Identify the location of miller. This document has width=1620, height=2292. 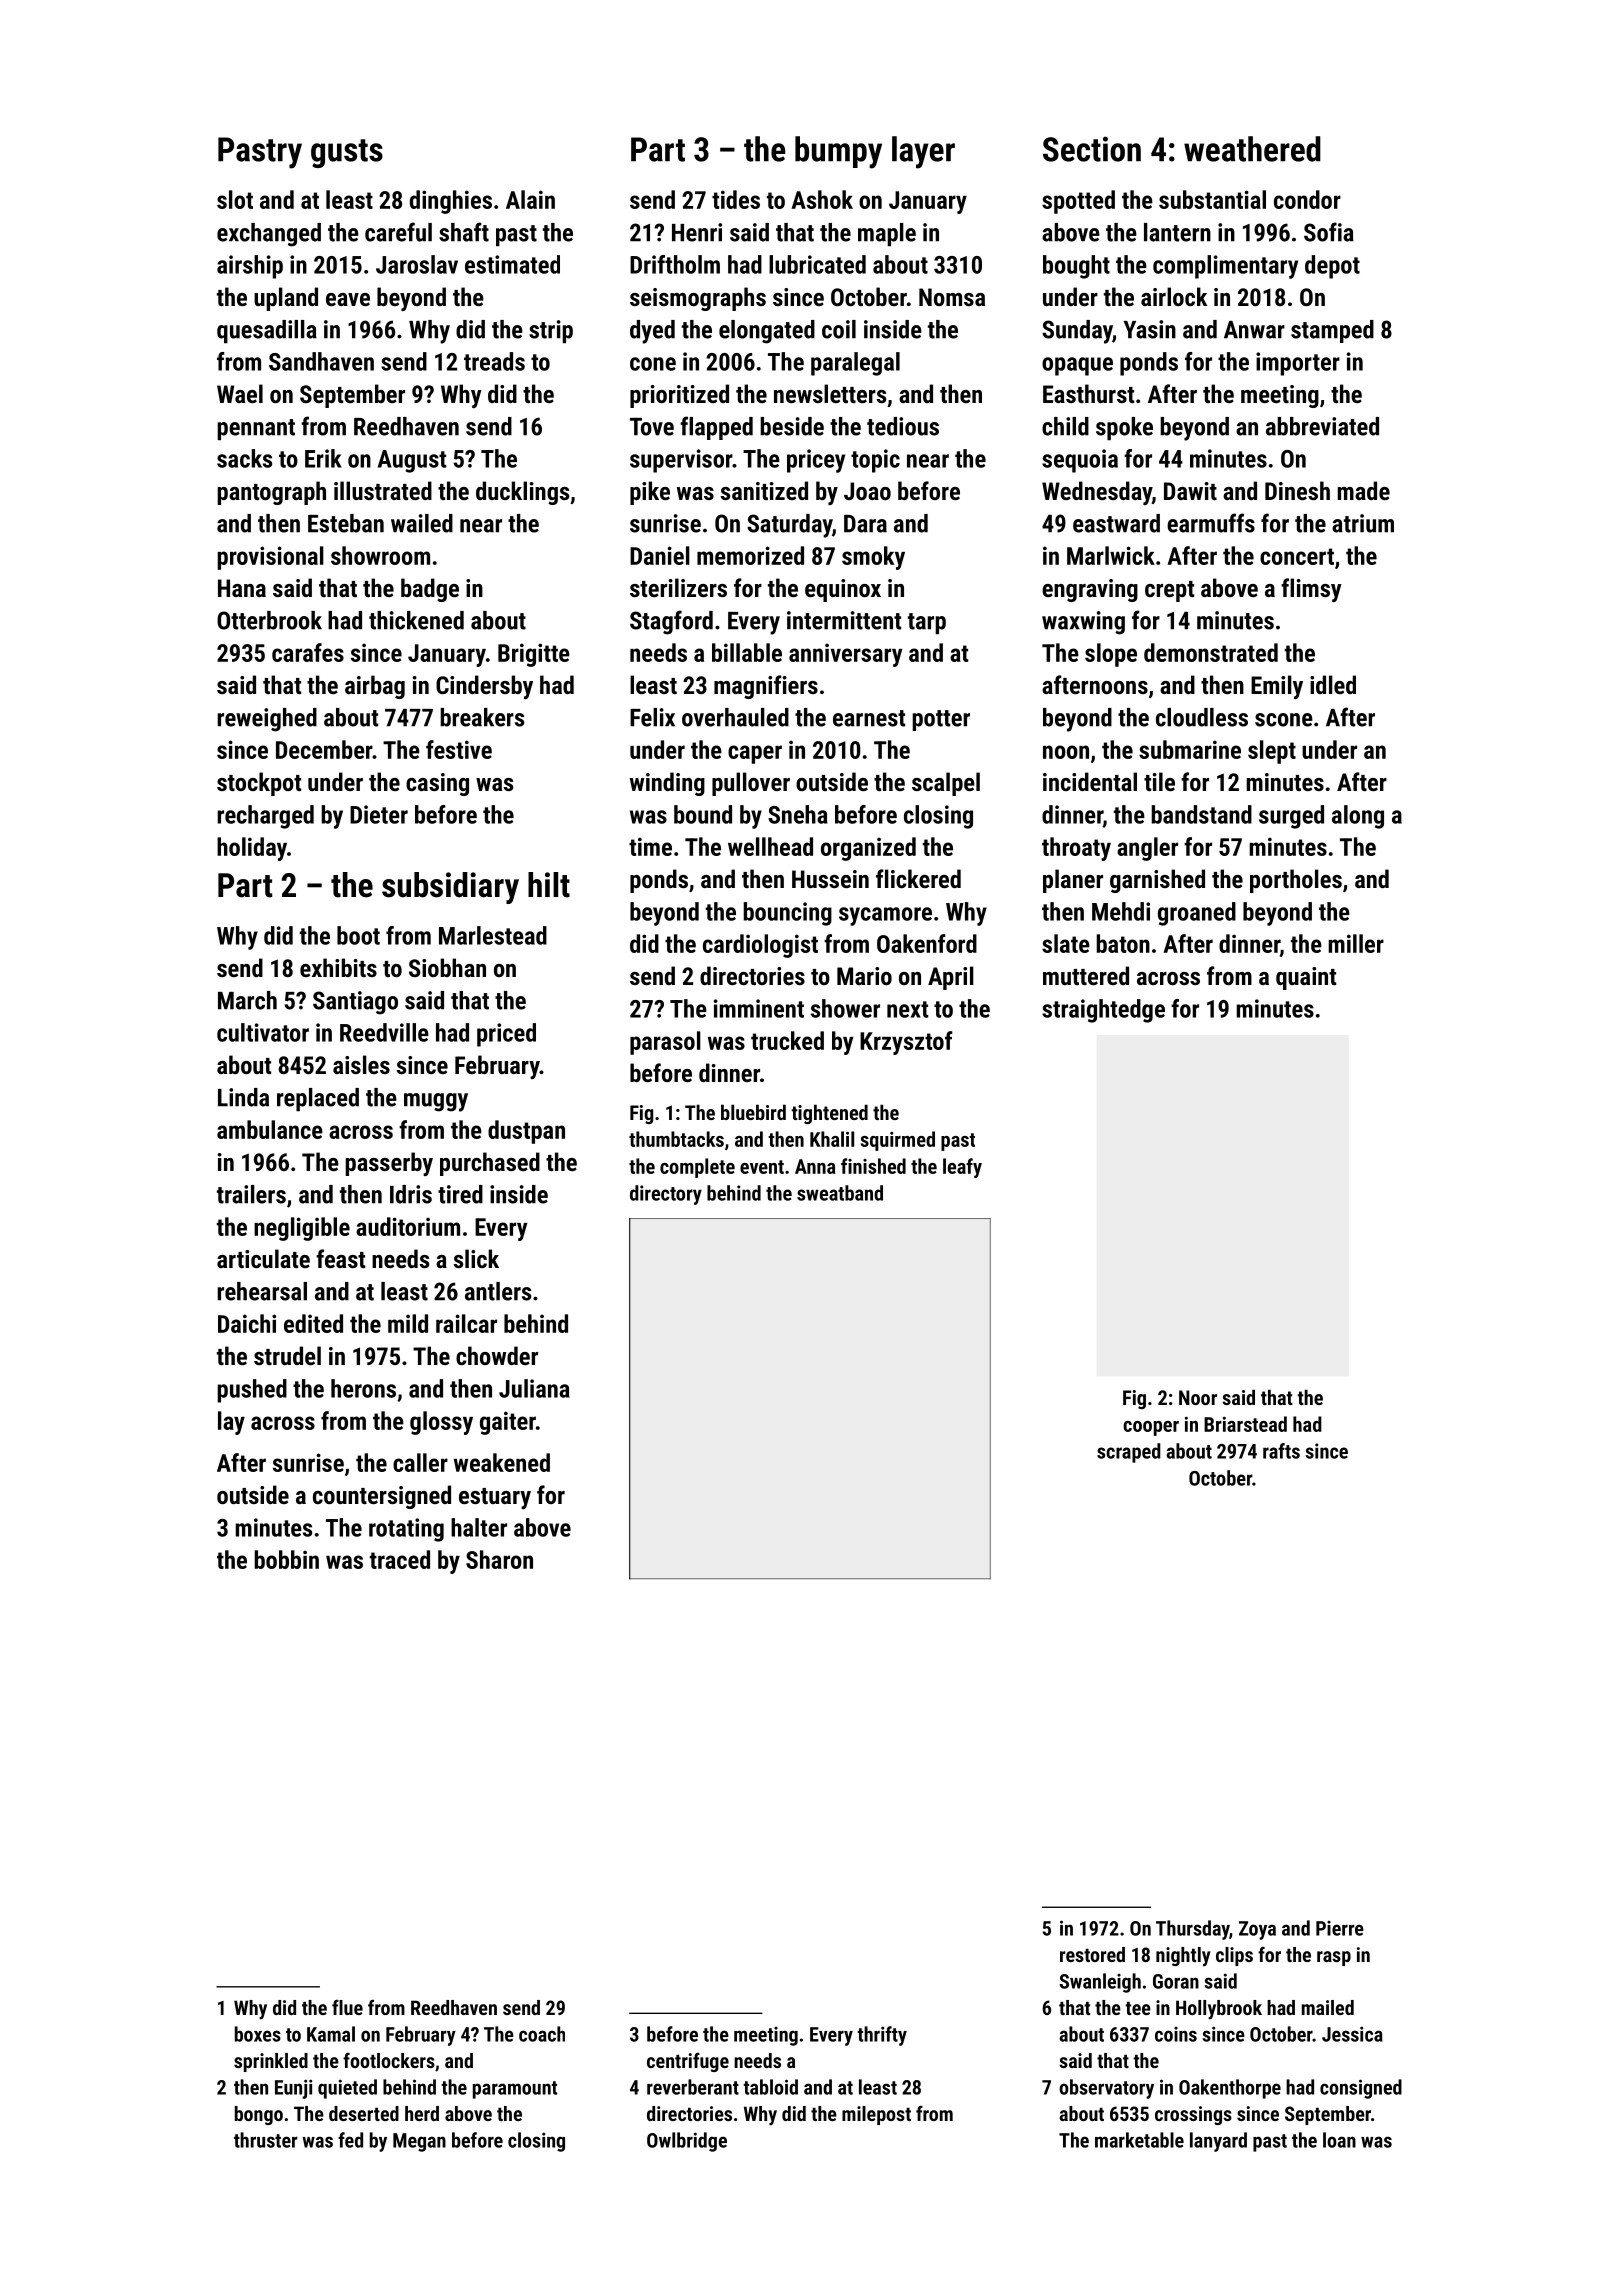
(1356, 943).
